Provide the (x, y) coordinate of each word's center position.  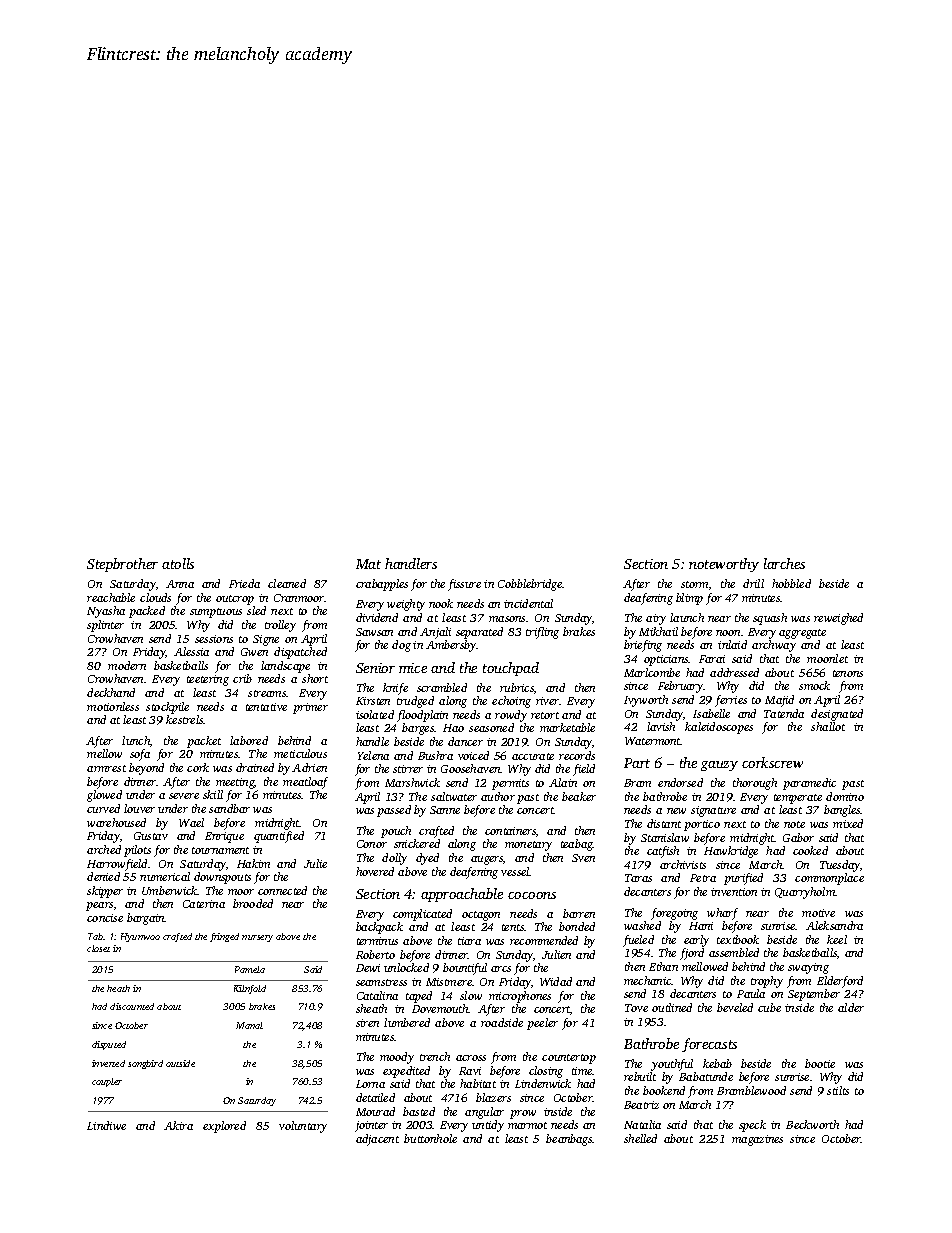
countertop (569, 1059)
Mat (368, 564)
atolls (178, 563)
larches (784, 563)
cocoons (532, 895)
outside (180, 1063)
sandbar (229, 808)
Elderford (840, 982)
